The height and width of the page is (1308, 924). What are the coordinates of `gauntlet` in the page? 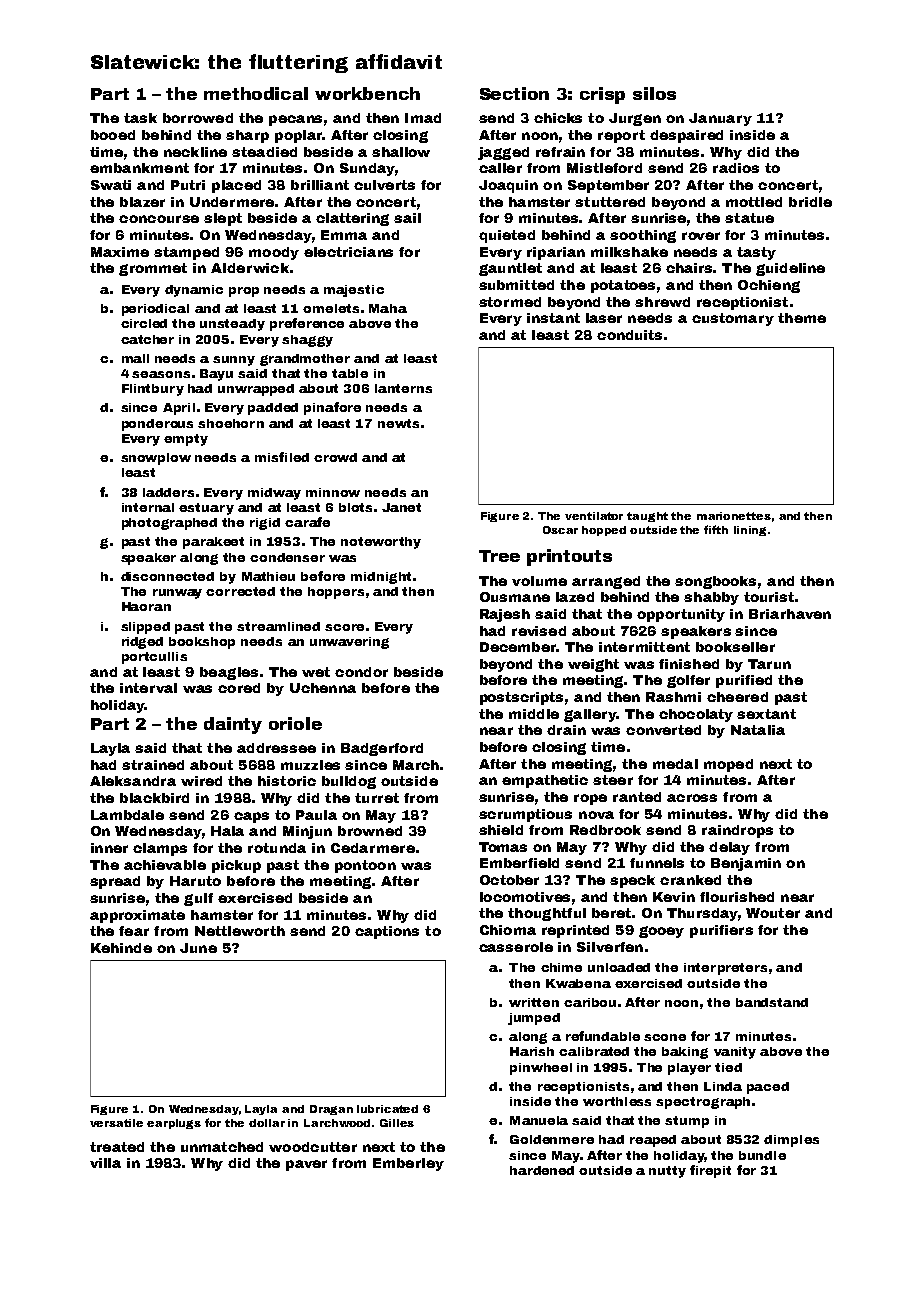 It's located at (510, 269).
